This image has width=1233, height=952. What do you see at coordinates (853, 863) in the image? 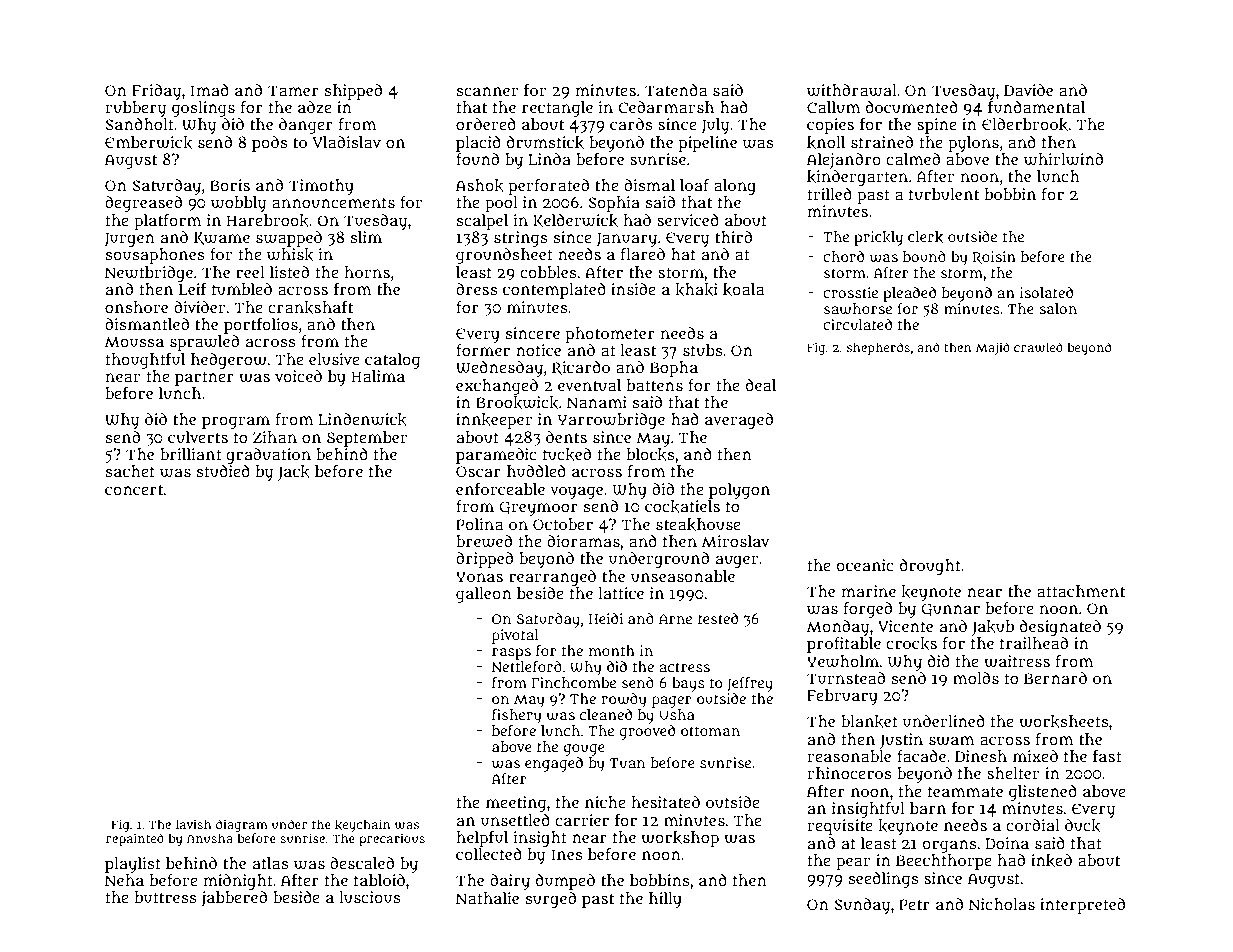
I see `pear` at bounding box center [853, 863].
